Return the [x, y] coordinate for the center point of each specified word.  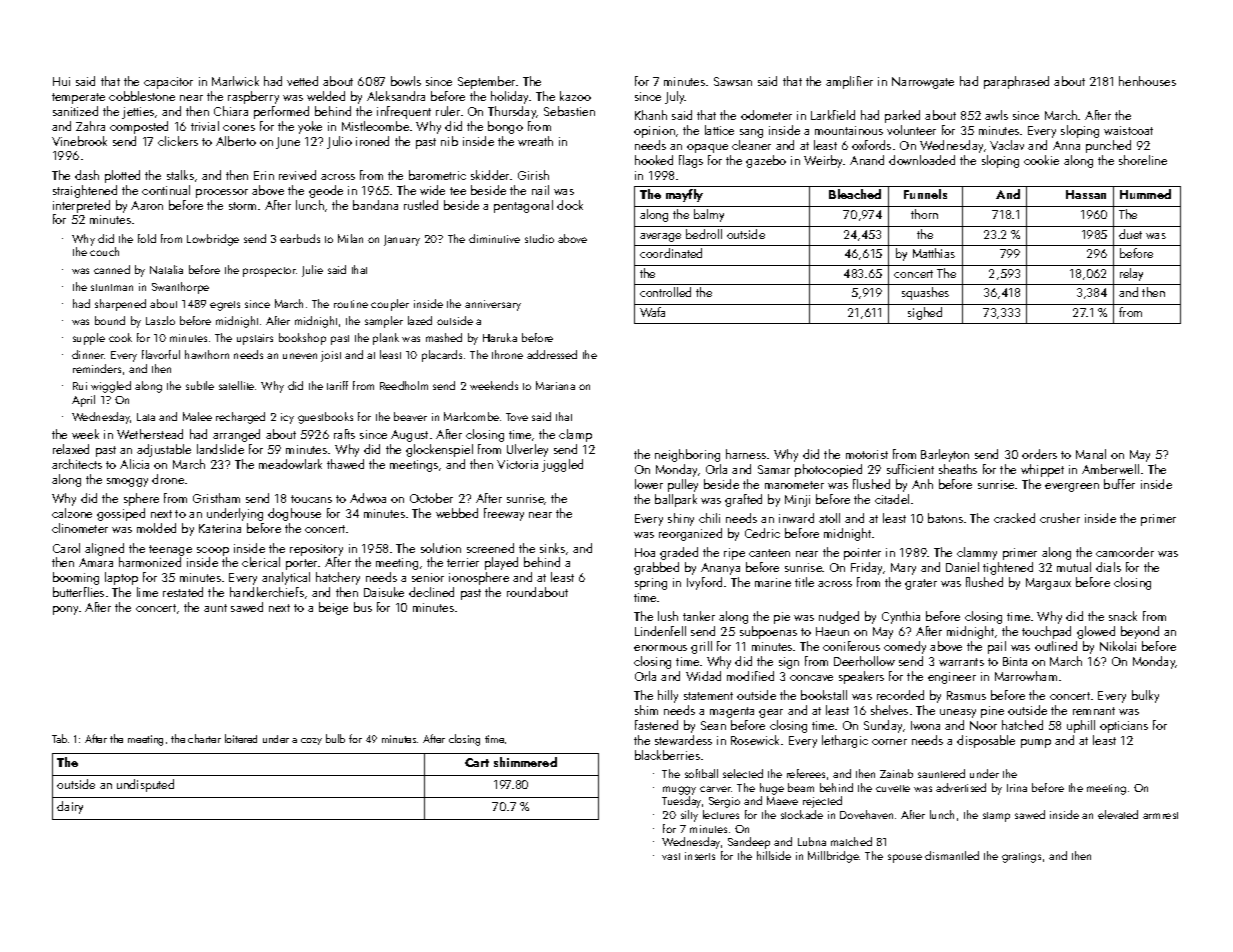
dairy [70, 807]
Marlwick [235, 81]
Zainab [896, 773]
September [486, 82]
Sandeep [749, 843]
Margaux [1048, 584]
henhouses [1147, 81]
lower [649, 484]
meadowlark [290, 464]
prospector [270, 272]
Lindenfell [660, 631]
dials [1108, 567]
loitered [241, 738]
